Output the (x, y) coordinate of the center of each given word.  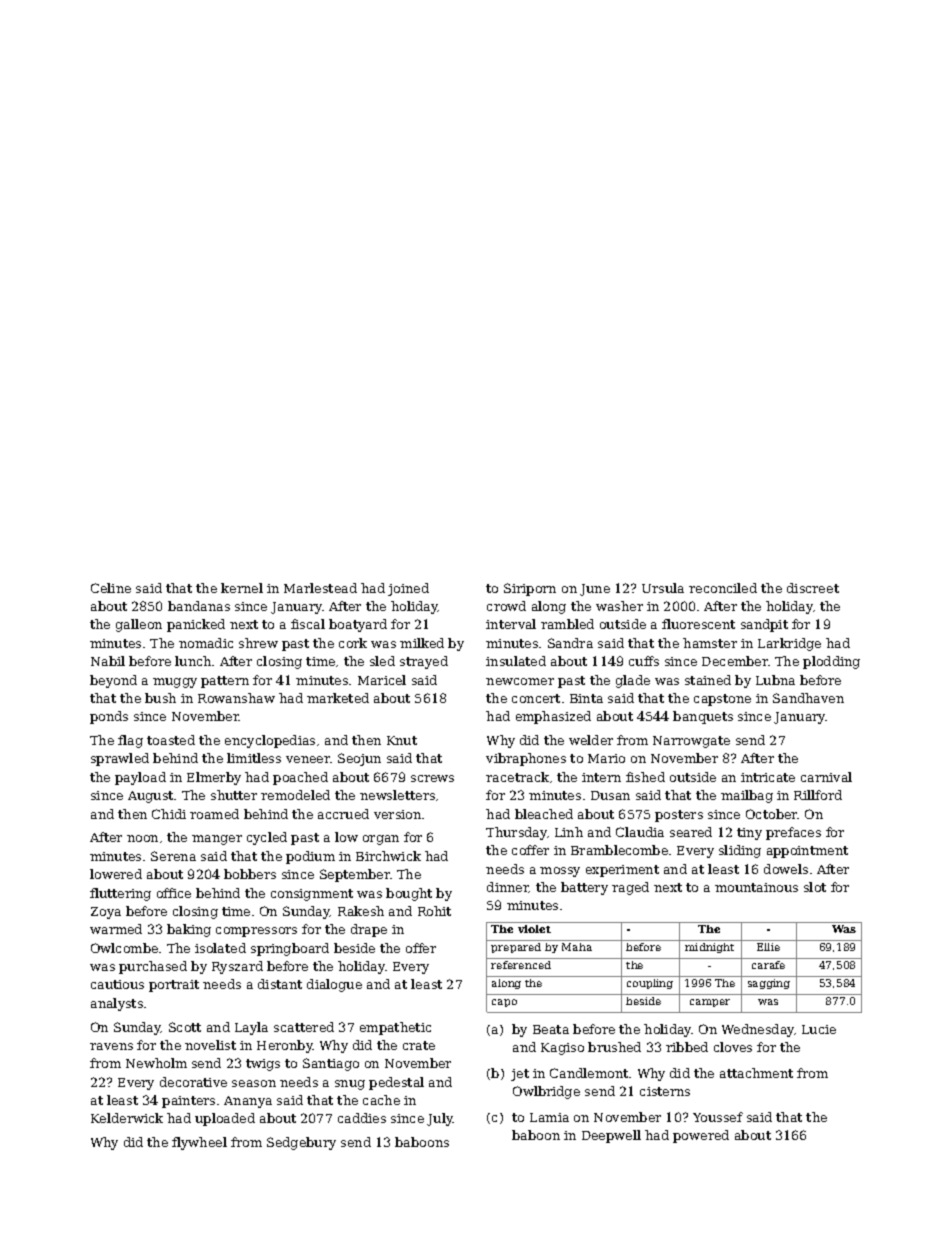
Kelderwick (127, 1118)
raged (630, 888)
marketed (338, 698)
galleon (139, 625)
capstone (722, 700)
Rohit (434, 911)
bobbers (250, 874)
